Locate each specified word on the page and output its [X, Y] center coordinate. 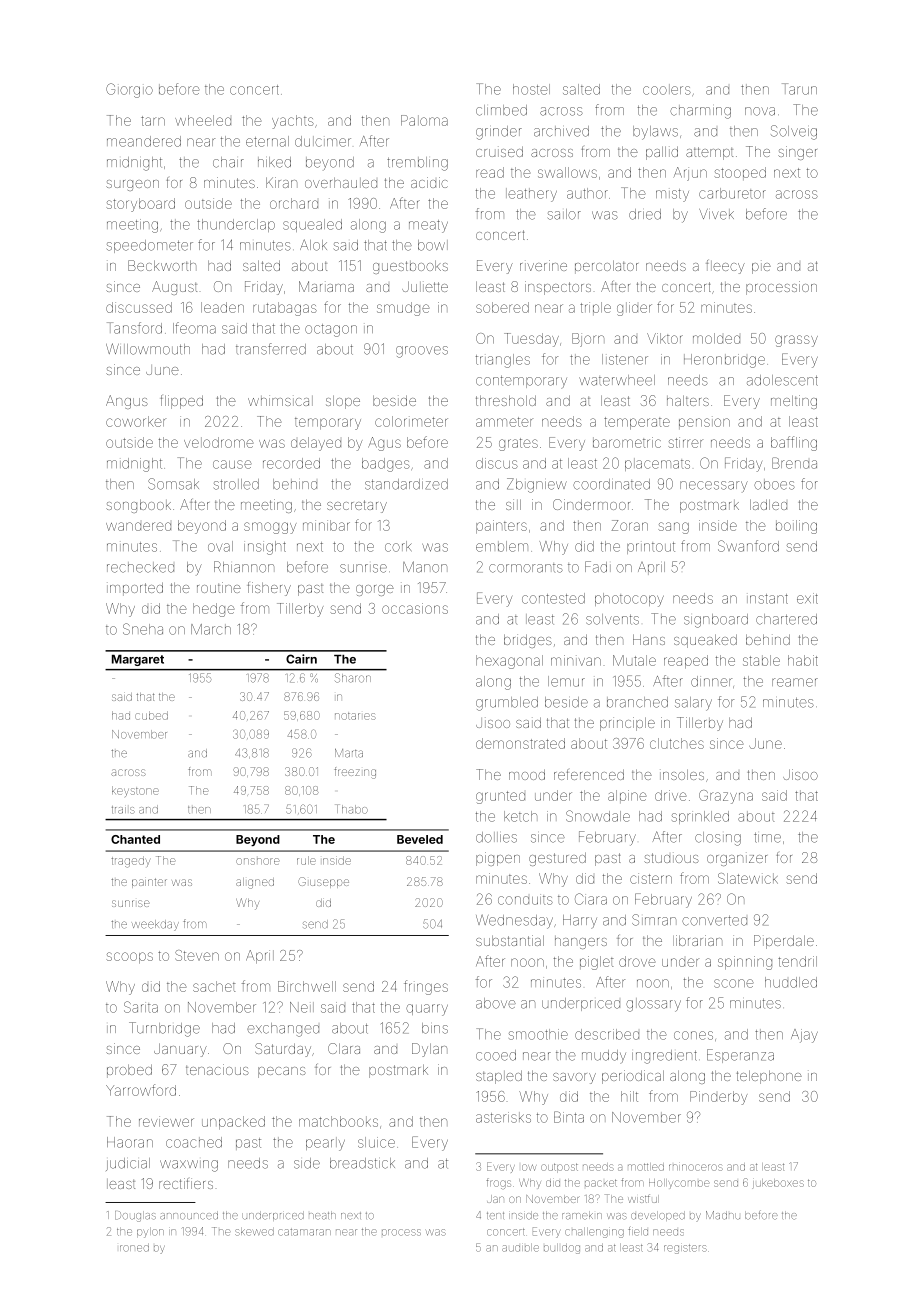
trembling [417, 164]
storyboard [140, 205]
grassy [796, 341]
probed [129, 1071]
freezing [355, 773]
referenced [589, 774]
